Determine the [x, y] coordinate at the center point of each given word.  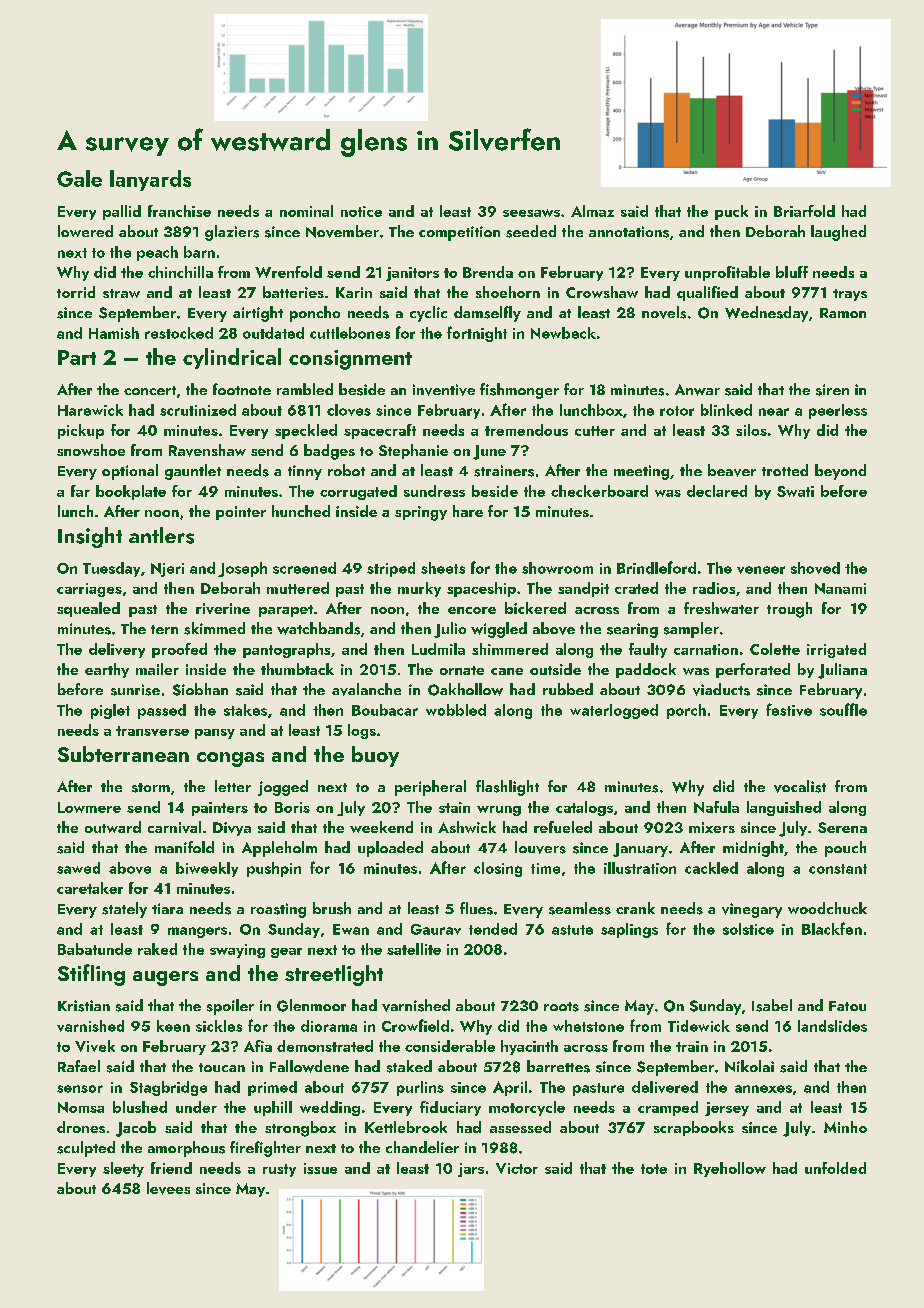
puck [731, 212]
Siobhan [200, 689]
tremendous [526, 430]
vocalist [800, 786]
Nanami [840, 588]
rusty [279, 1170]
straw [121, 293]
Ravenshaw [207, 450]
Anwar [697, 390]
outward [113, 827]
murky [419, 589]
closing [498, 869]
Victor [517, 1168]
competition [459, 233]
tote [654, 1169]
